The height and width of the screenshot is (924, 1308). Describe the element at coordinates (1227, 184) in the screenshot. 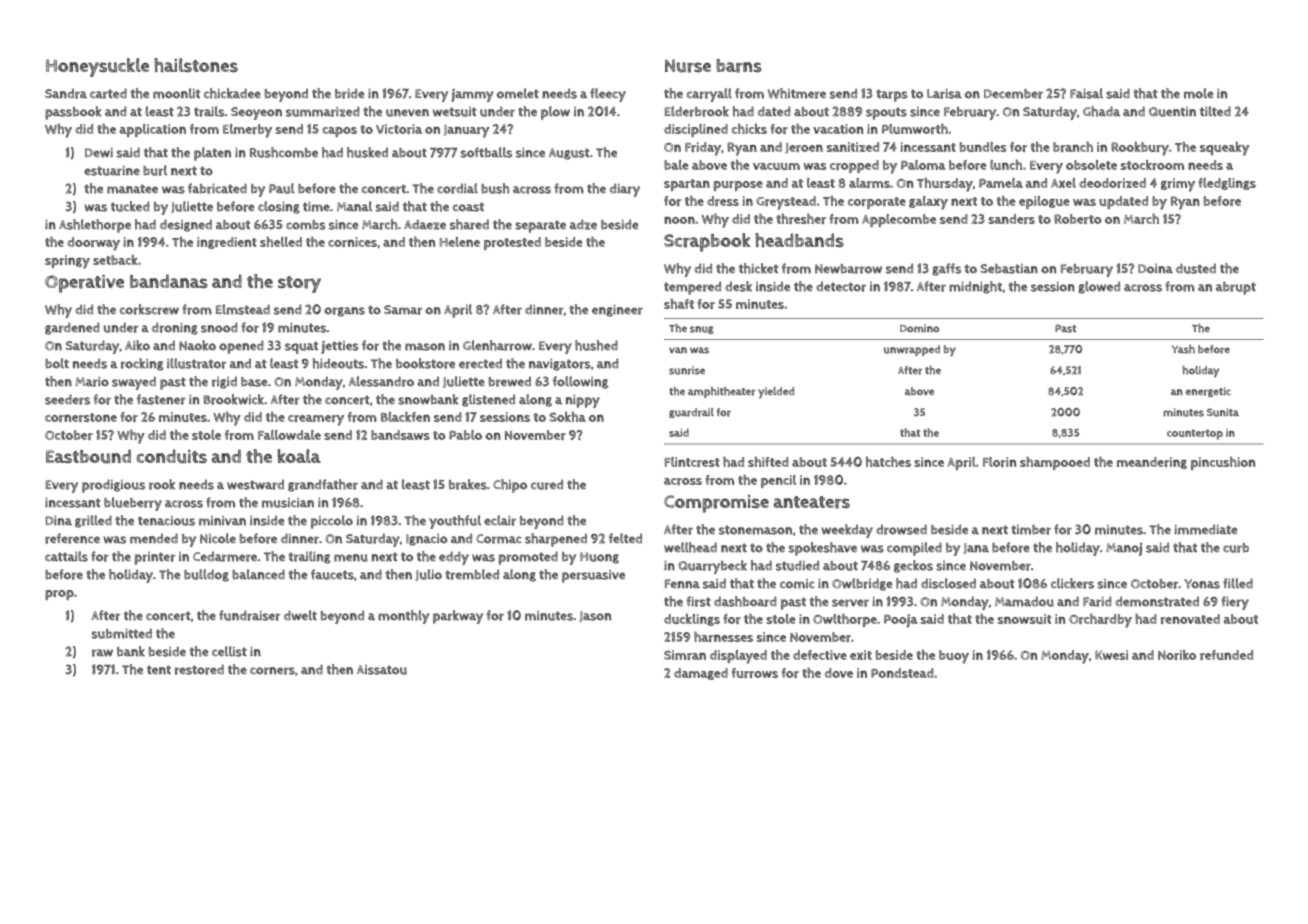

I see `fledglings` at that location.
